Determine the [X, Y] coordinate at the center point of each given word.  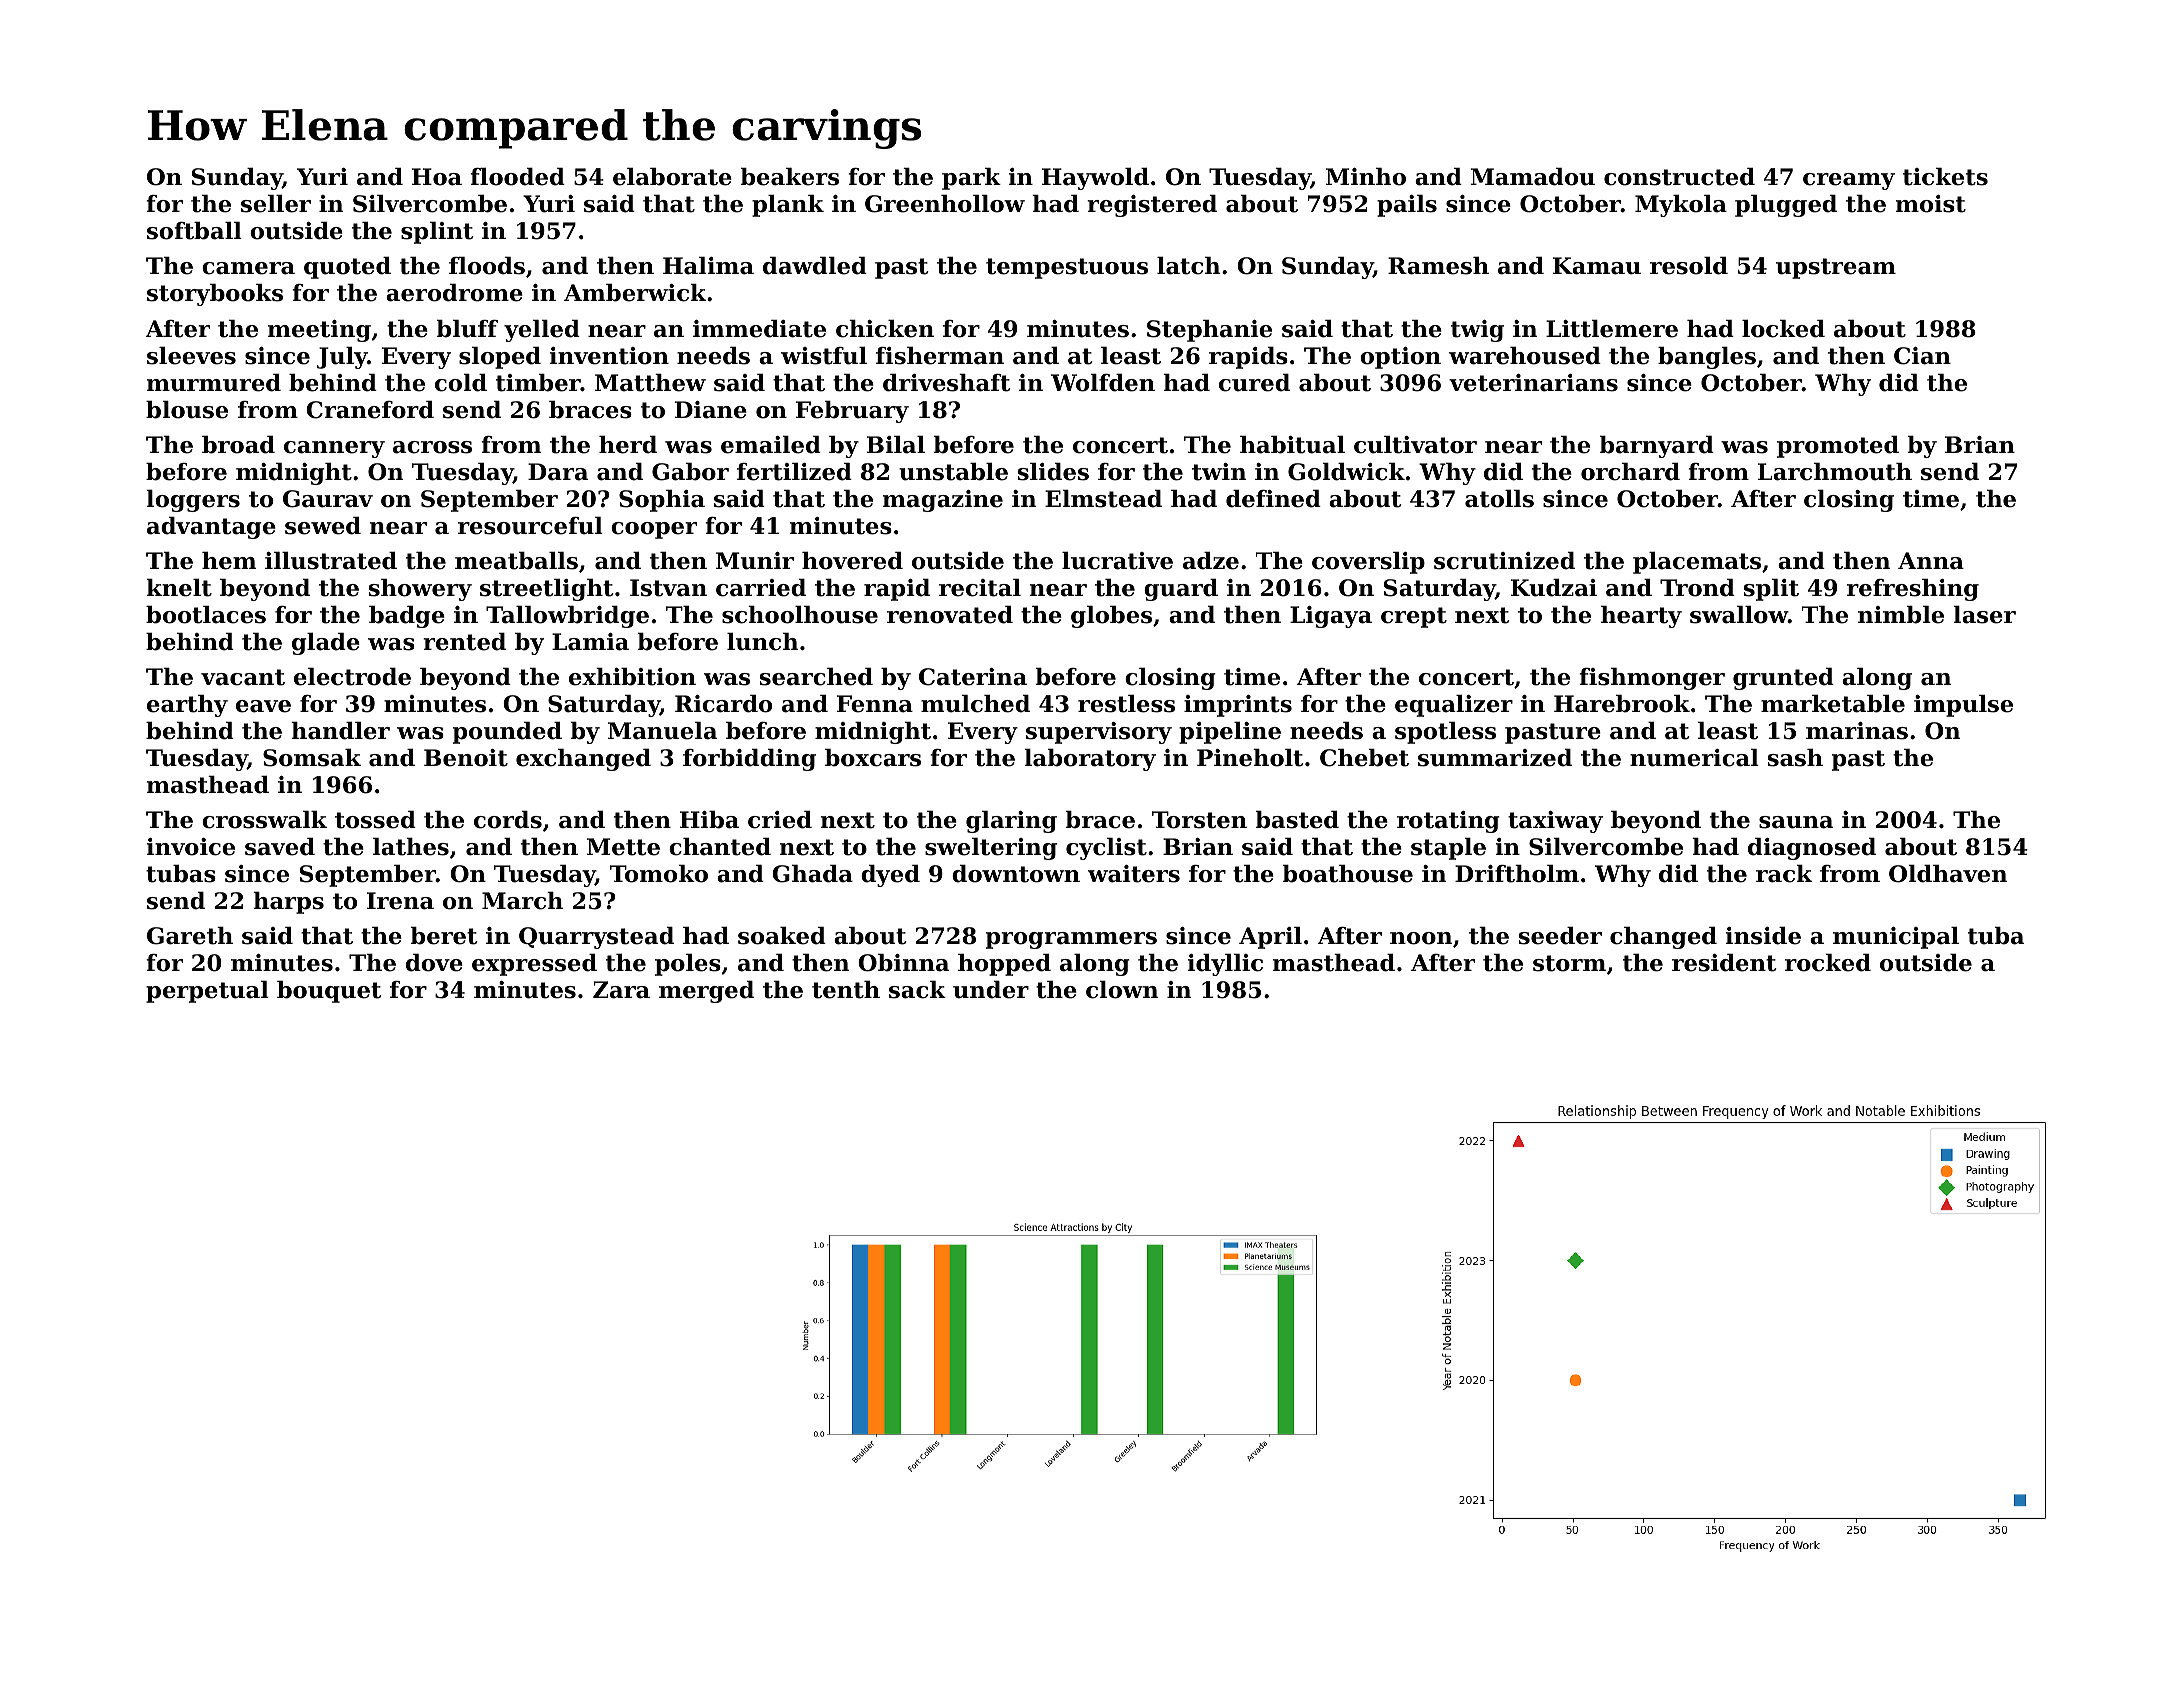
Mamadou [1532, 177]
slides [1053, 472]
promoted [1838, 447]
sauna [1796, 822]
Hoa [437, 177]
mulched [975, 704]
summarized [1495, 758]
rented [464, 642]
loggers [193, 501]
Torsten [1199, 820]
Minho [1366, 177]
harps [288, 903]
